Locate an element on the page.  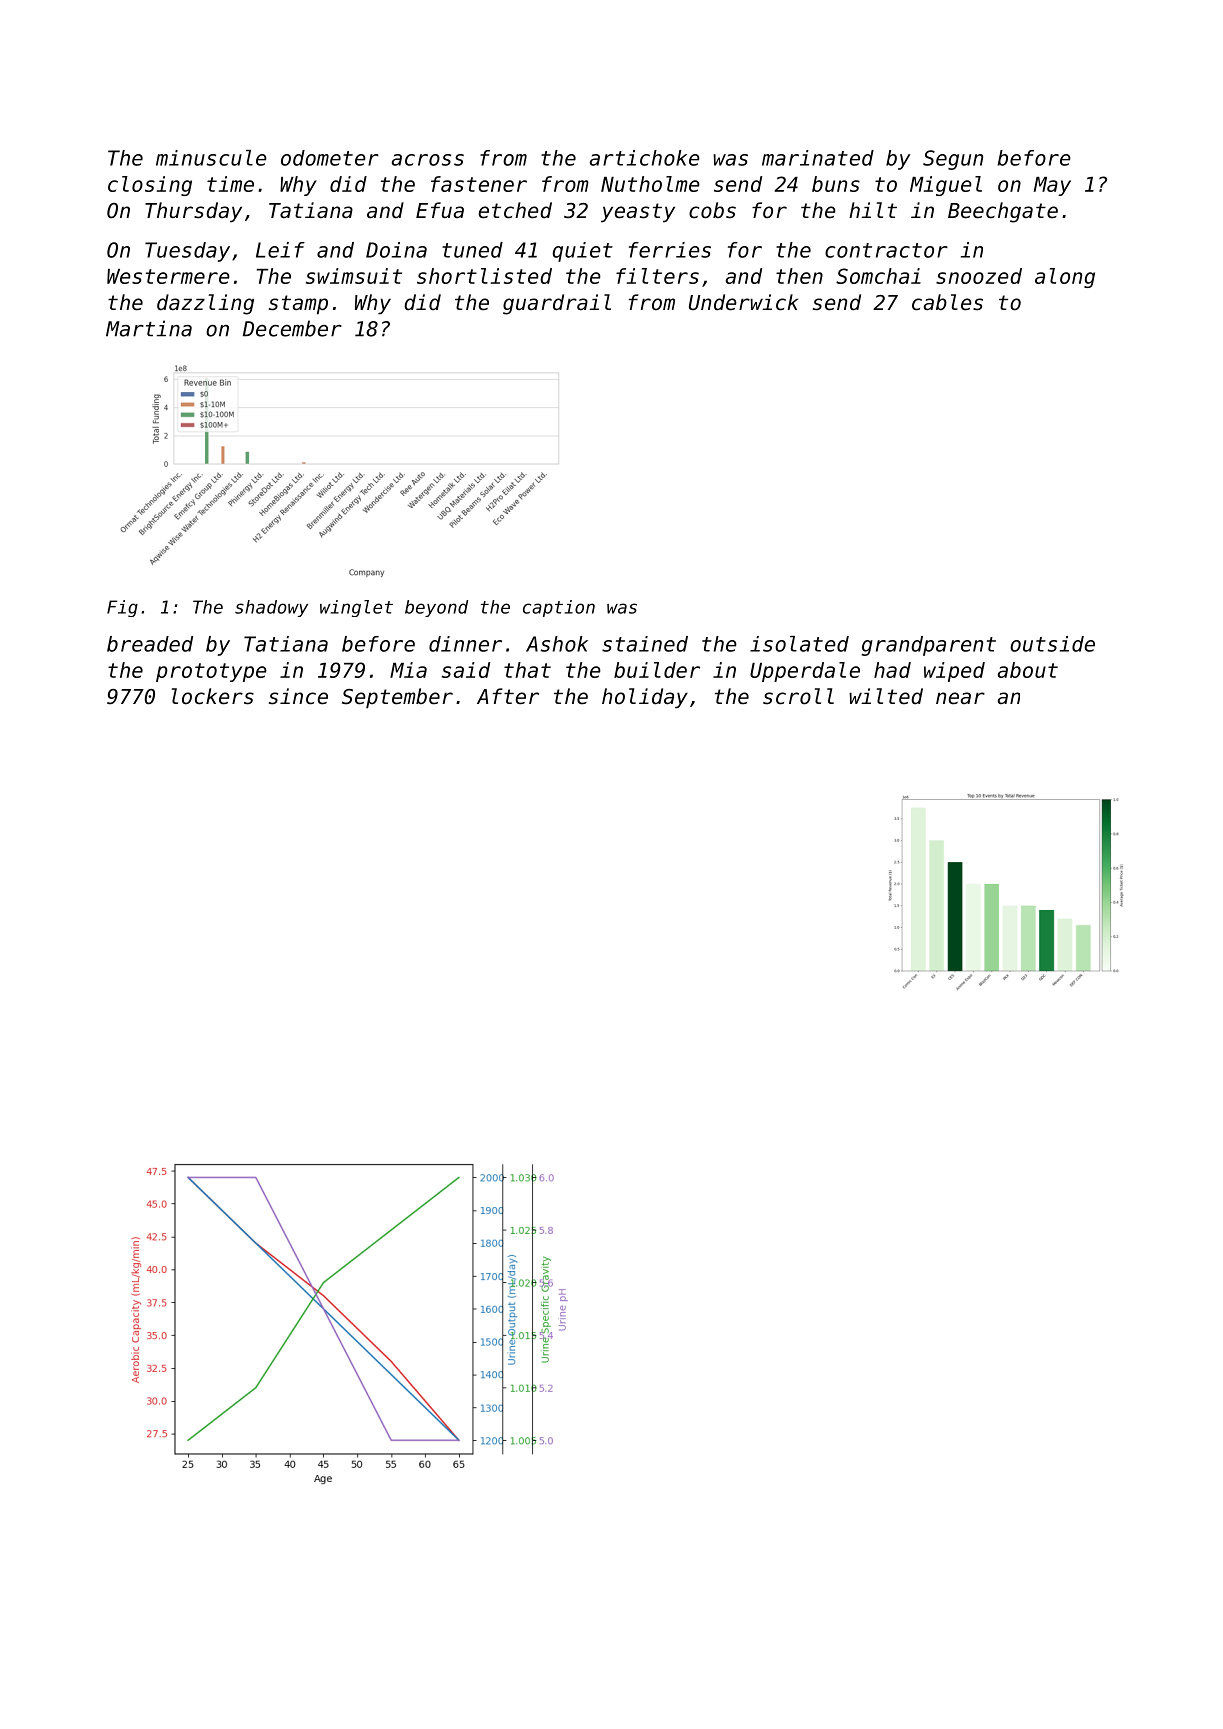
lockers is located at coordinates (213, 696).
